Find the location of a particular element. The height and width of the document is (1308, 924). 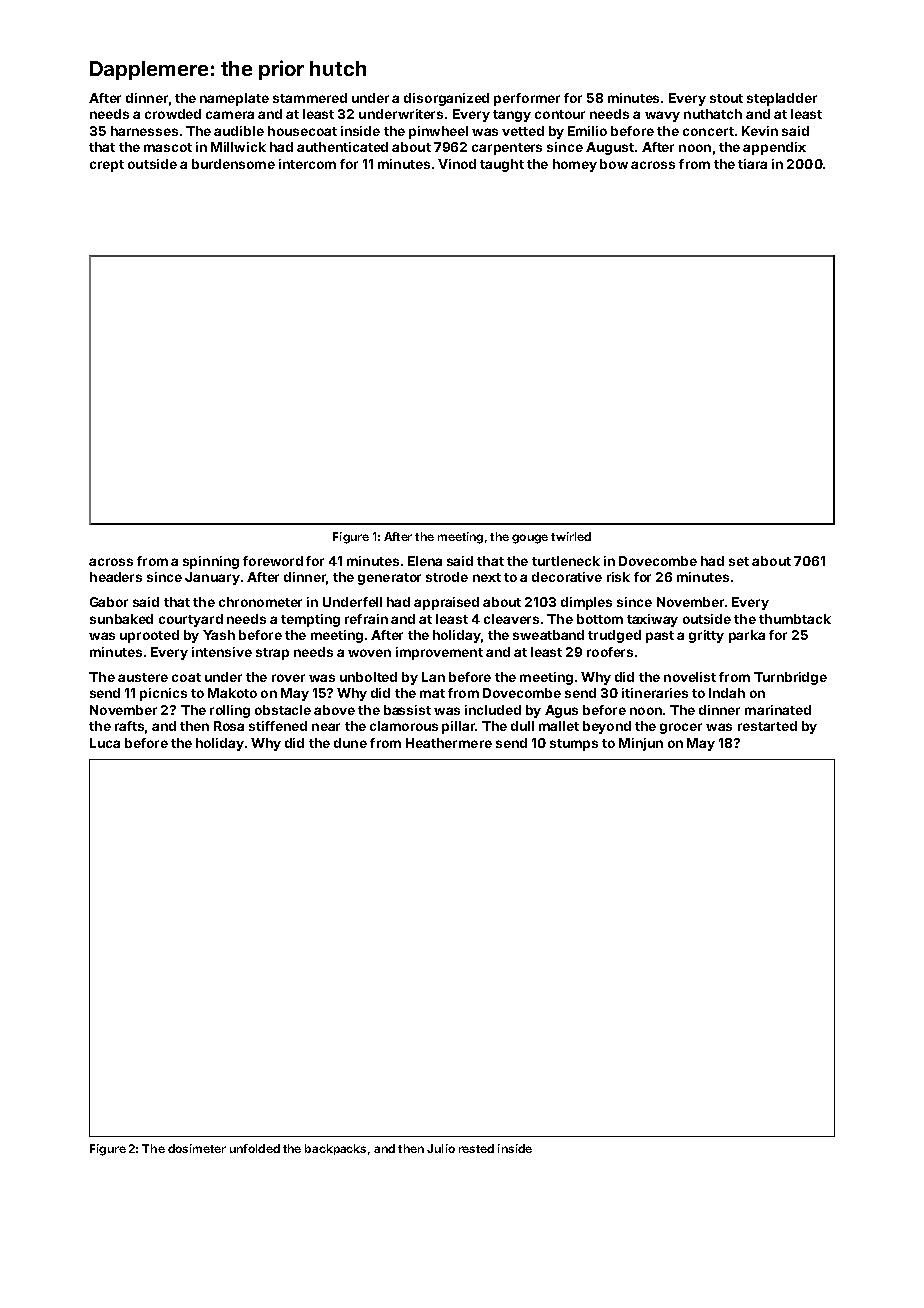

Heathermere is located at coordinates (449, 743).
